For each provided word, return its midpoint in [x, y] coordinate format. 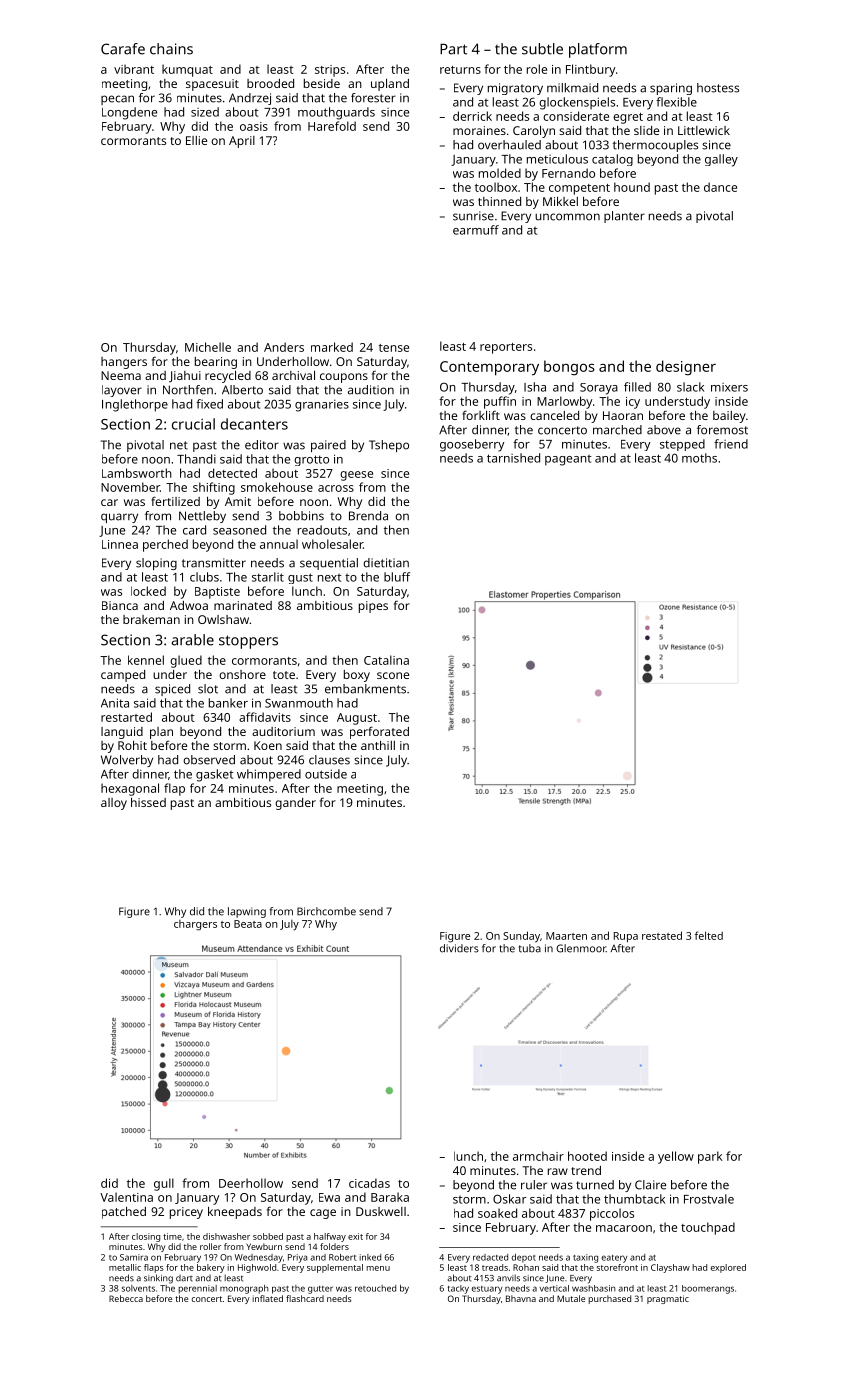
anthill [378, 745]
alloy [114, 804]
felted [709, 935]
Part [453, 49]
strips [330, 71]
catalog [612, 160]
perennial [197, 1289]
